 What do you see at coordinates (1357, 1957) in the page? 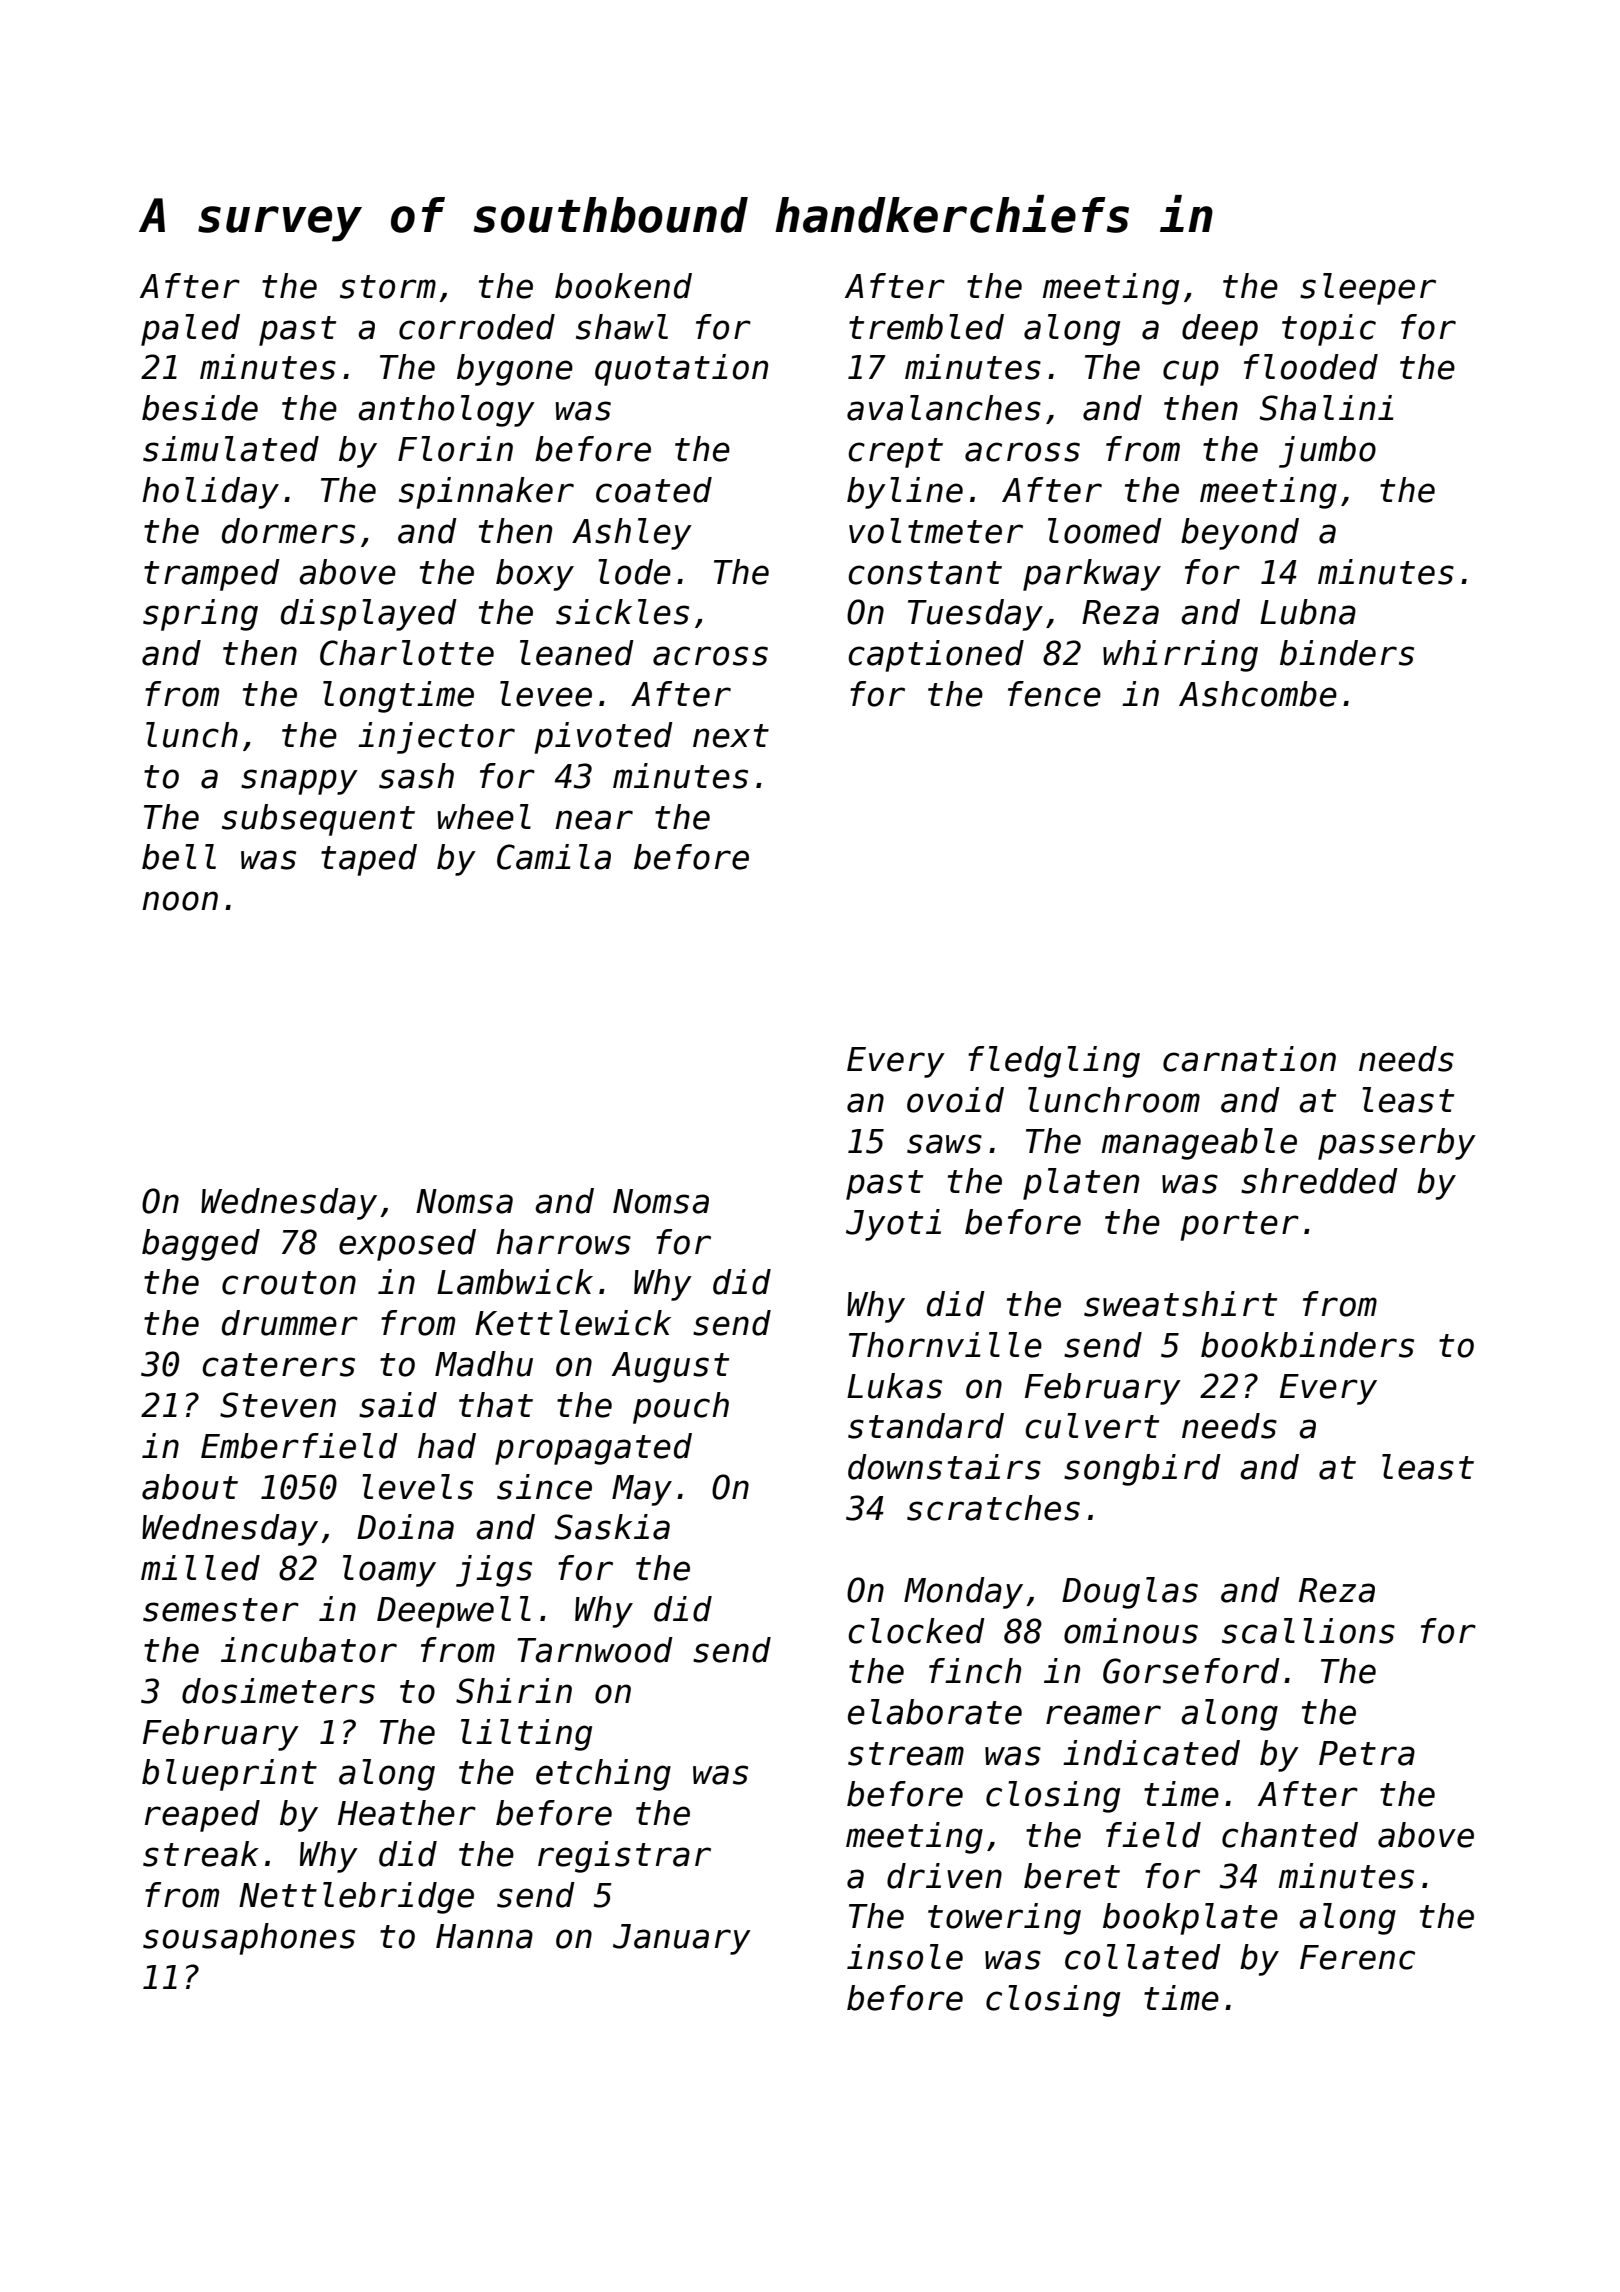
I see `Ferenc` at bounding box center [1357, 1957].
